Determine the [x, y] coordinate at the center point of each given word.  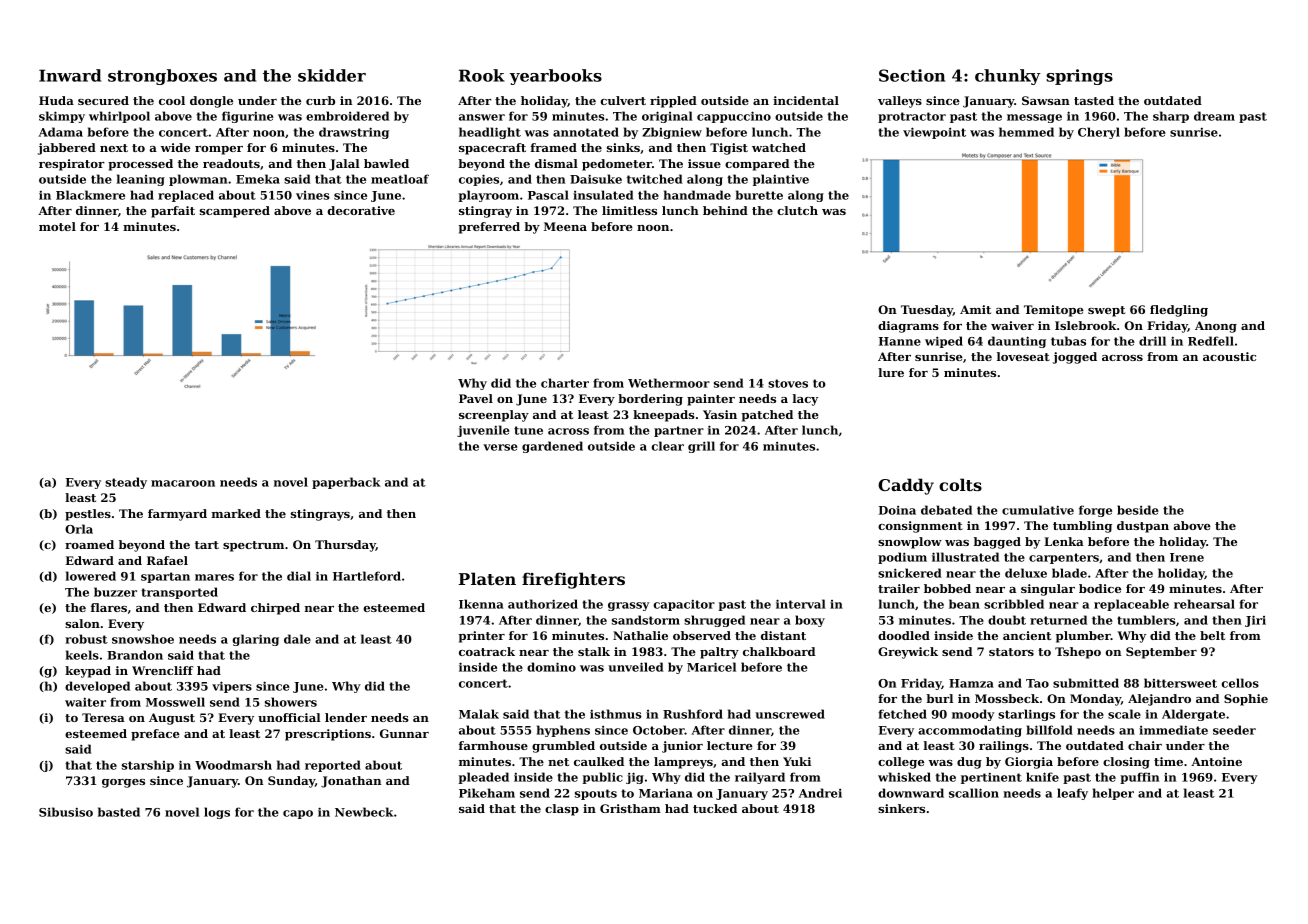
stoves [788, 383]
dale [297, 639]
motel [57, 226]
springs [1079, 77]
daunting [1017, 342]
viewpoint [934, 133]
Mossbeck [1007, 698]
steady [126, 483]
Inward [70, 75]
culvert [623, 100]
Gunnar [404, 733]
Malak [479, 714]
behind [725, 210]
